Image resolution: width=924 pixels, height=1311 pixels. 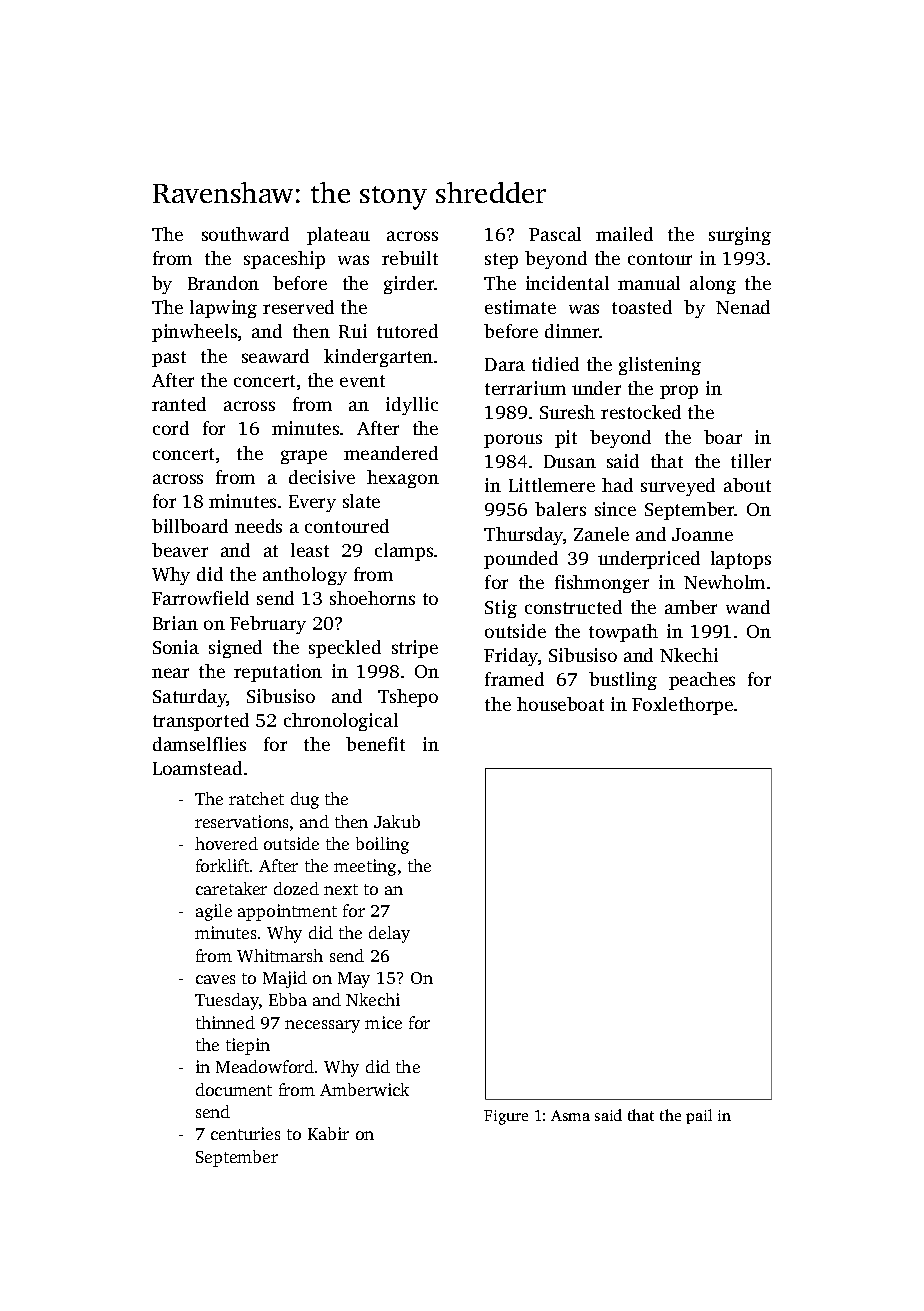 I want to click on thinned, so click(x=225, y=1022).
